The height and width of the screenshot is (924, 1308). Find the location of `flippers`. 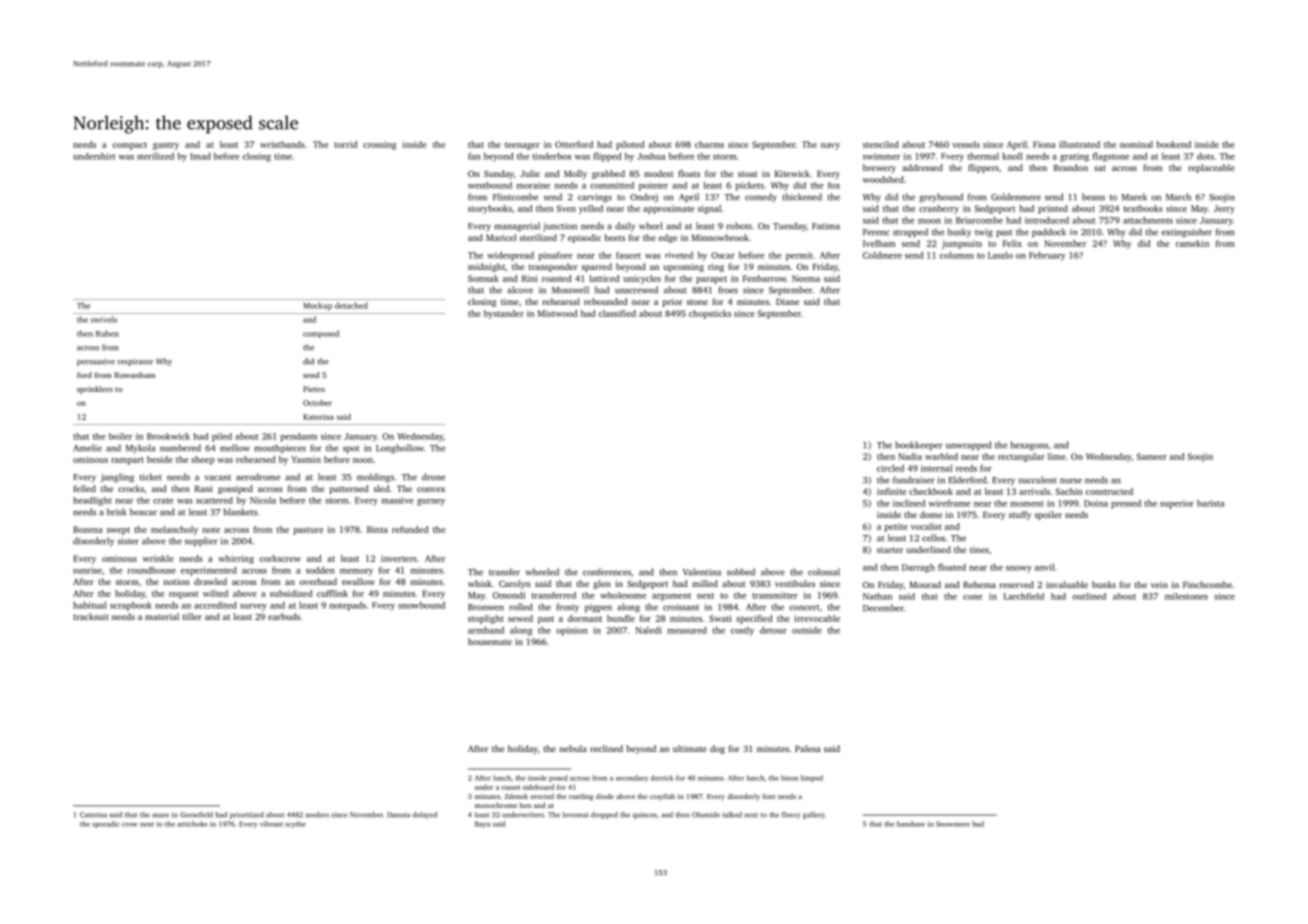

flippers is located at coordinates (983, 168).
